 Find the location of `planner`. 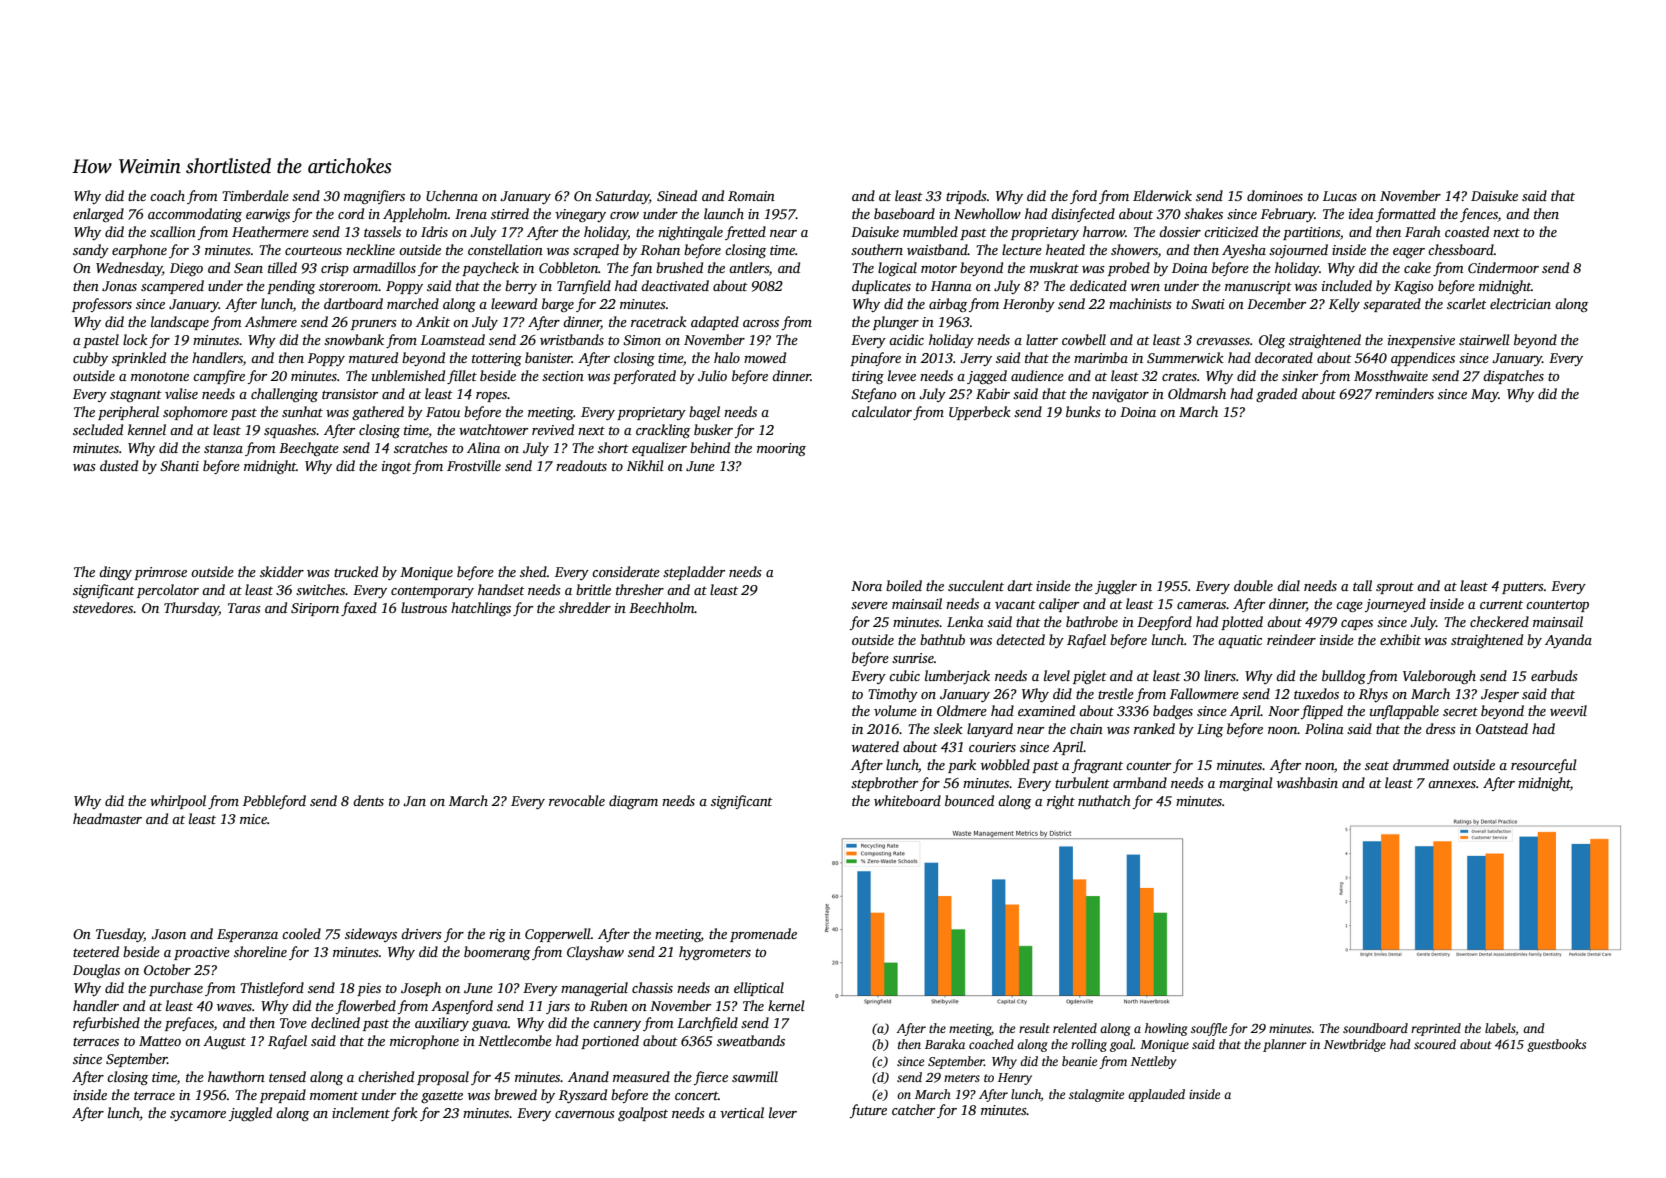

planner is located at coordinates (1285, 1045).
